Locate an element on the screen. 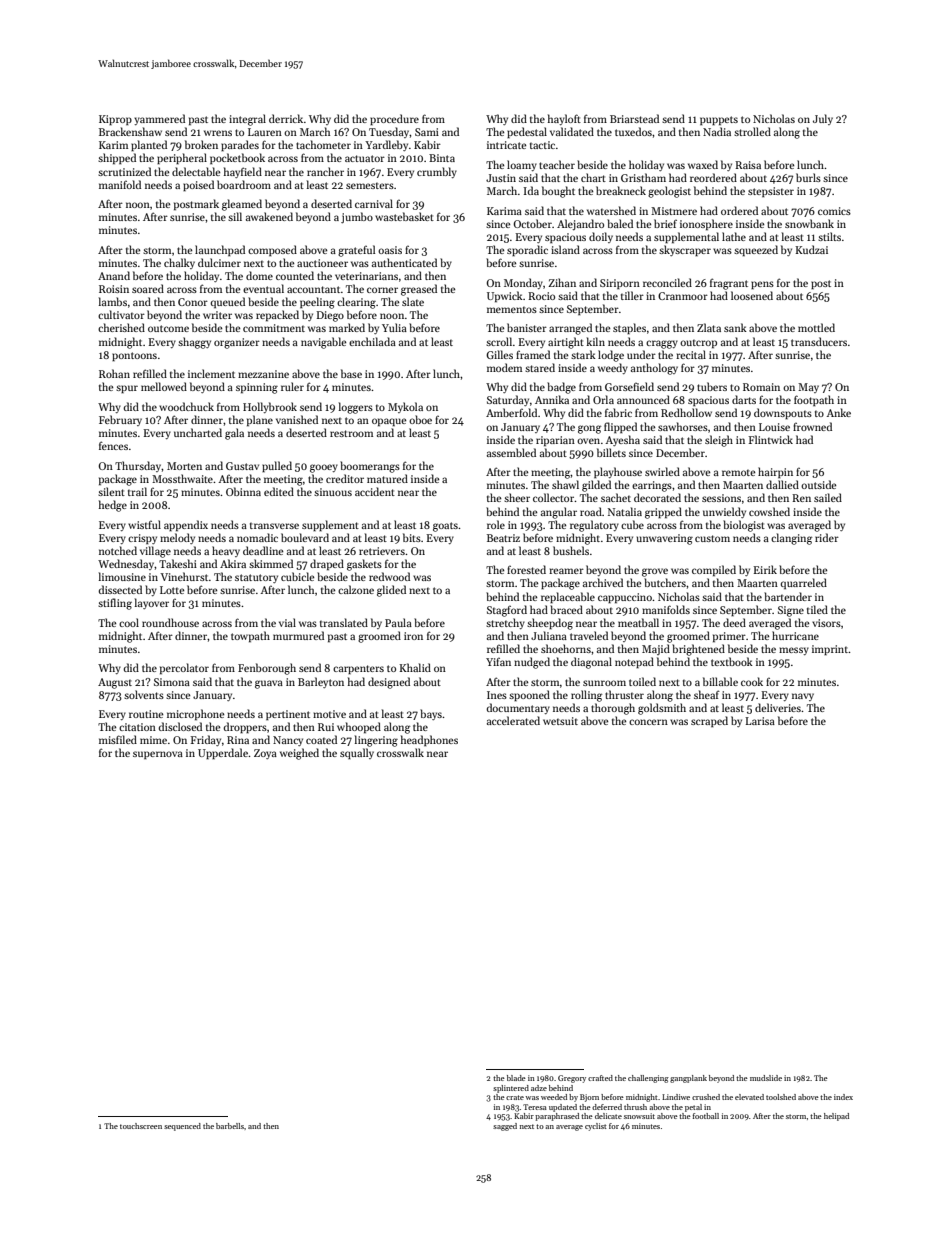 This screenshot has width=952, height=1233. custom is located at coordinates (712, 538).
